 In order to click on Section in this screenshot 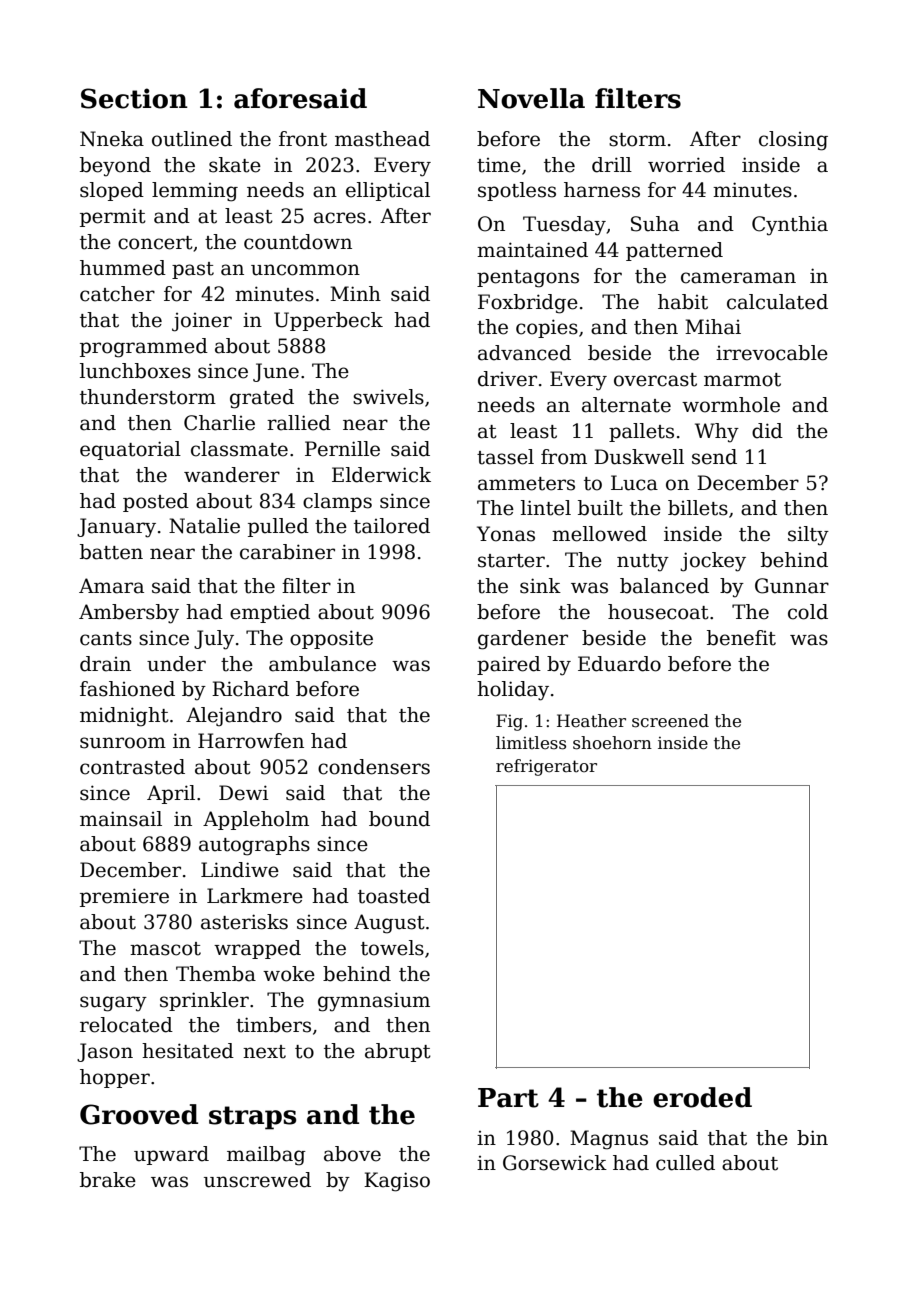, I will do `click(134, 98)`.
